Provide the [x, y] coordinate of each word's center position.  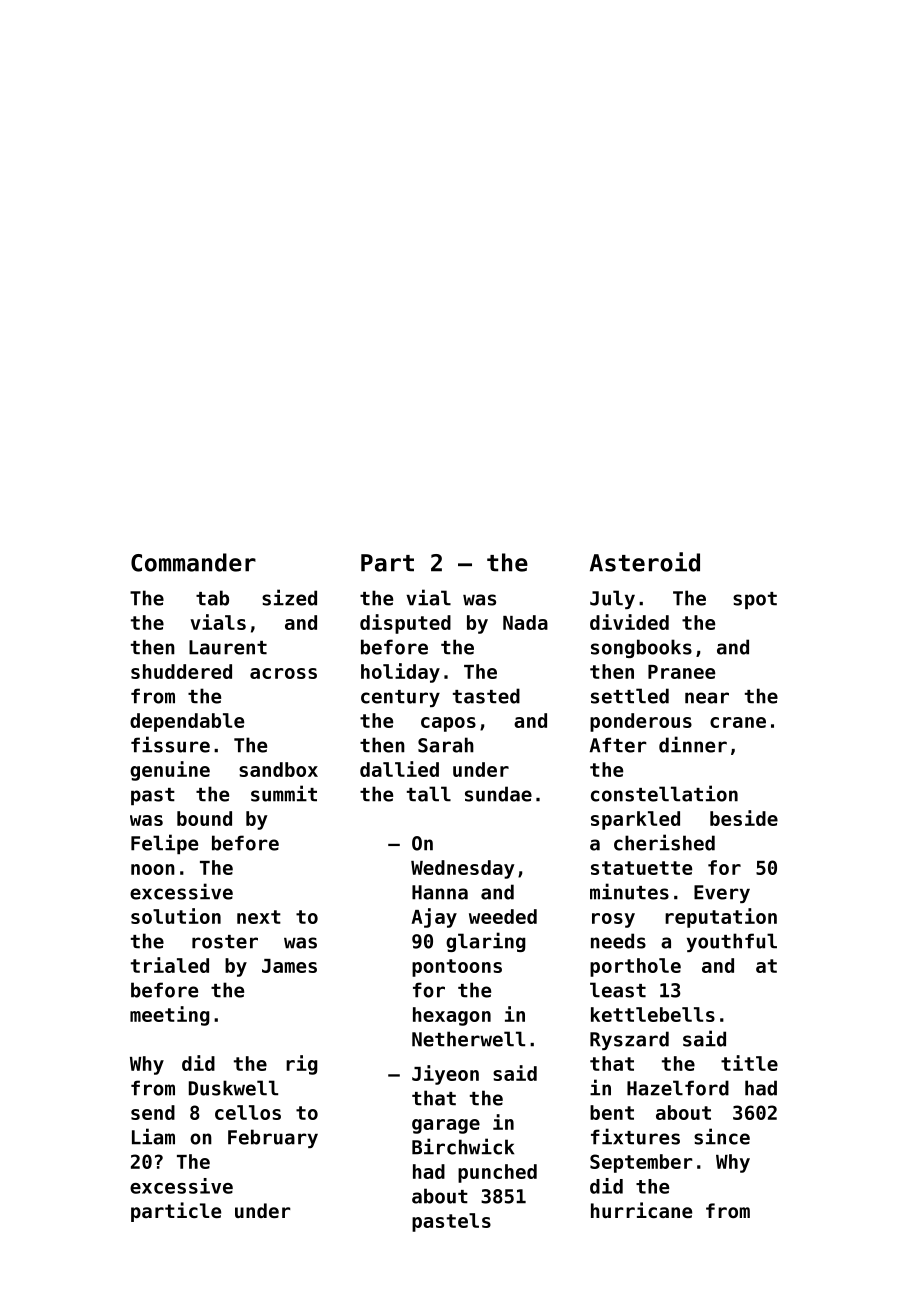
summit [284, 793]
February [273, 1138]
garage [446, 1126]
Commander [193, 562]
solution [176, 916]
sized [289, 597]
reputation [721, 918]
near [707, 698]
